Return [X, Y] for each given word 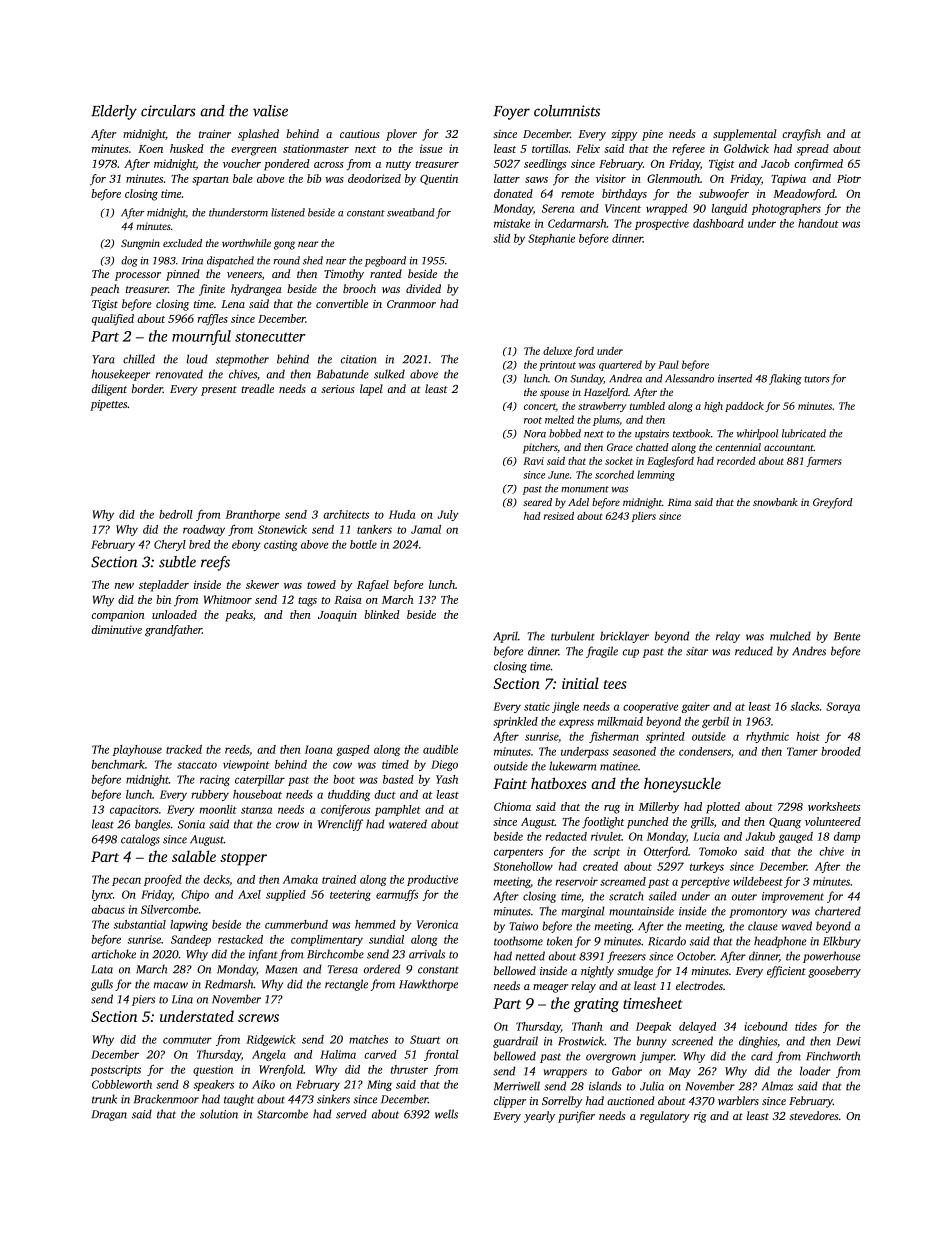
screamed [623, 881]
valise [270, 111]
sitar [697, 651]
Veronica [437, 924]
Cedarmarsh [577, 223]
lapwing [189, 925]
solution [219, 1114]
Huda [402, 514]
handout [818, 223]
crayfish [801, 135]
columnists [567, 111]
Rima [679, 502]
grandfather [173, 631]
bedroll [176, 514]
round [287, 260]
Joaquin [337, 616]
